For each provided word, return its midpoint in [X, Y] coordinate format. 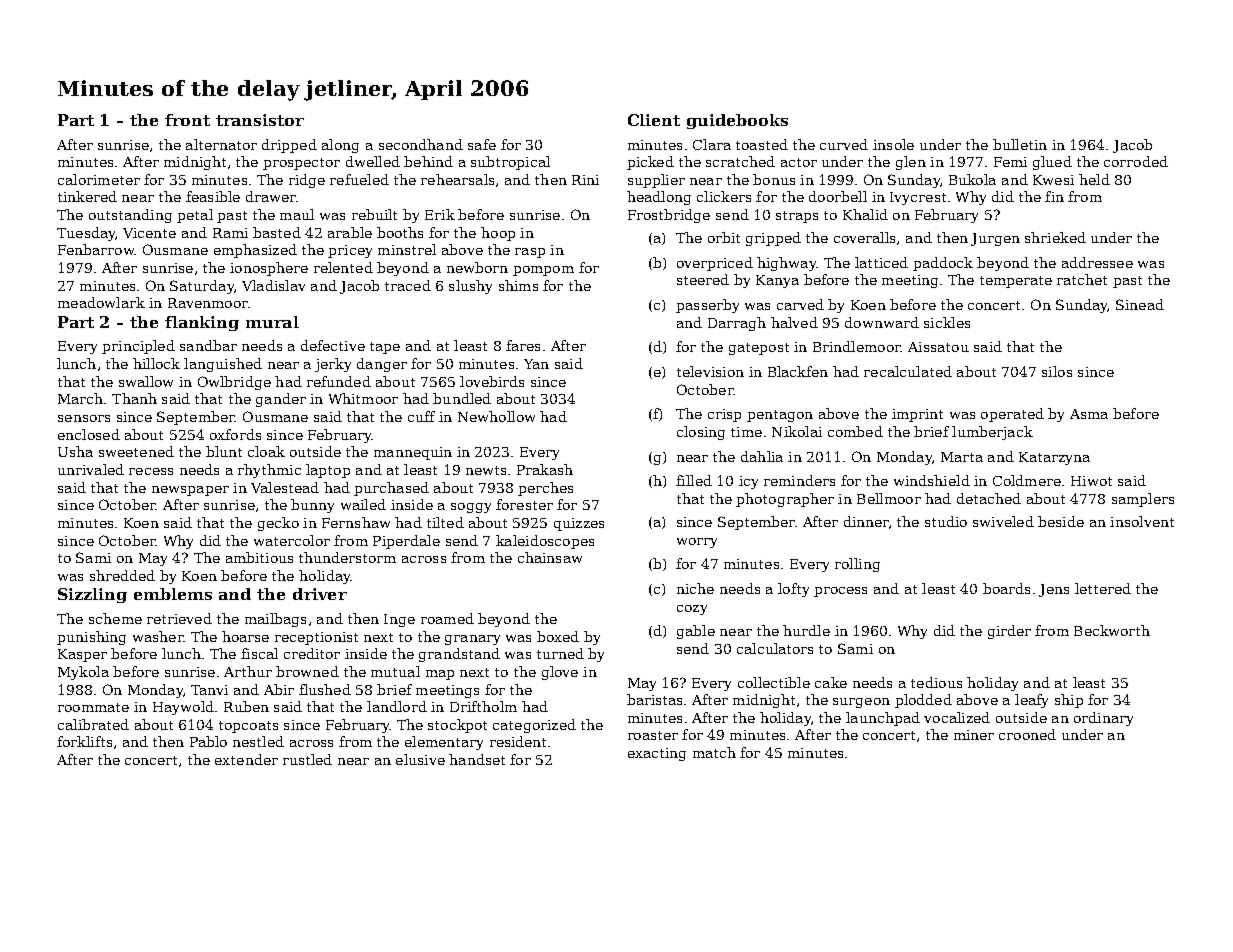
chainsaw [550, 557]
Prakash [545, 469]
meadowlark [101, 302]
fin [1054, 196]
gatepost [759, 349]
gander [281, 400]
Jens [1054, 590]
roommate [93, 707]
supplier [656, 181]
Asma [1089, 414]
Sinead [1140, 304]
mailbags [275, 620]
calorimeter [99, 179]
